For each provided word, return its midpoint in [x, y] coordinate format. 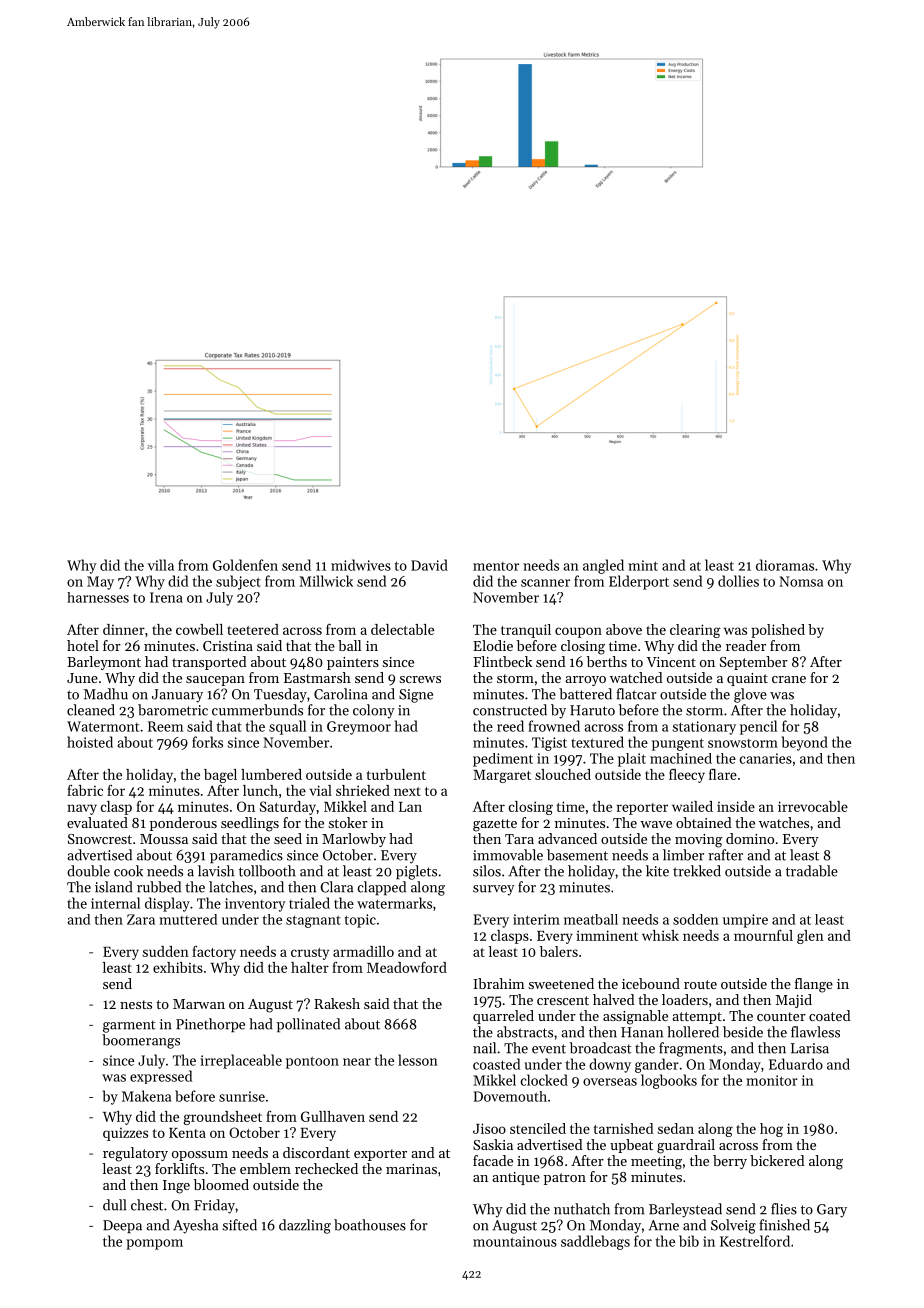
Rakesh [337, 1003]
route [700, 984]
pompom [154, 1244]
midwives [361, 565]
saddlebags [595, 1242]
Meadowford [407, 967]
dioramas [785, 565]
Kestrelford [755, 1241]
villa [161, 565]
